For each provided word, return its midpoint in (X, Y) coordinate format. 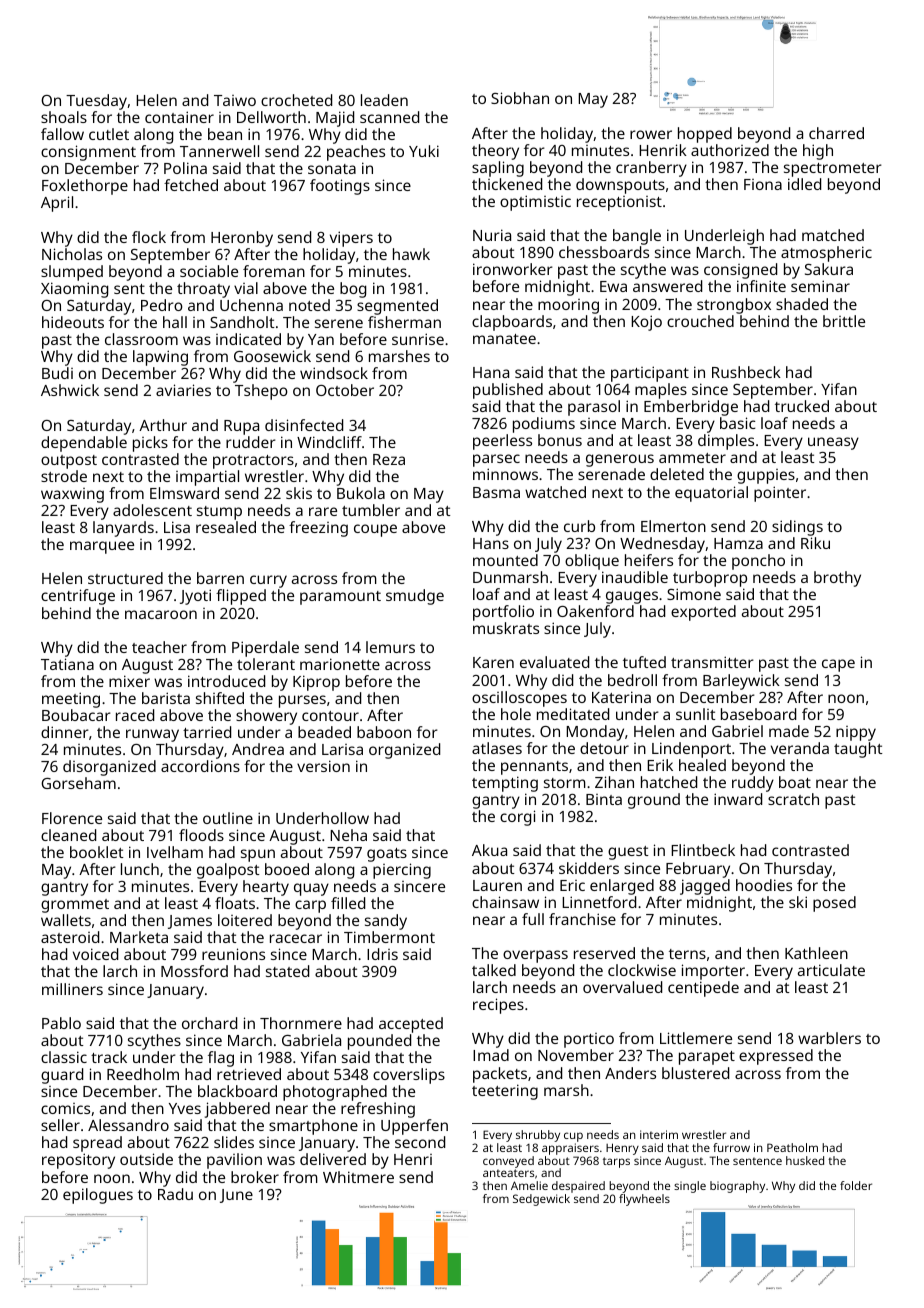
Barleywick (741, 682)
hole (516, 714)
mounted (505, 560)
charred (836, 133)
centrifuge (78, 597)
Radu (175, 1194)
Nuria (492, 235)
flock (149, 237)
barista (166, 698)
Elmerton (673, 526)
